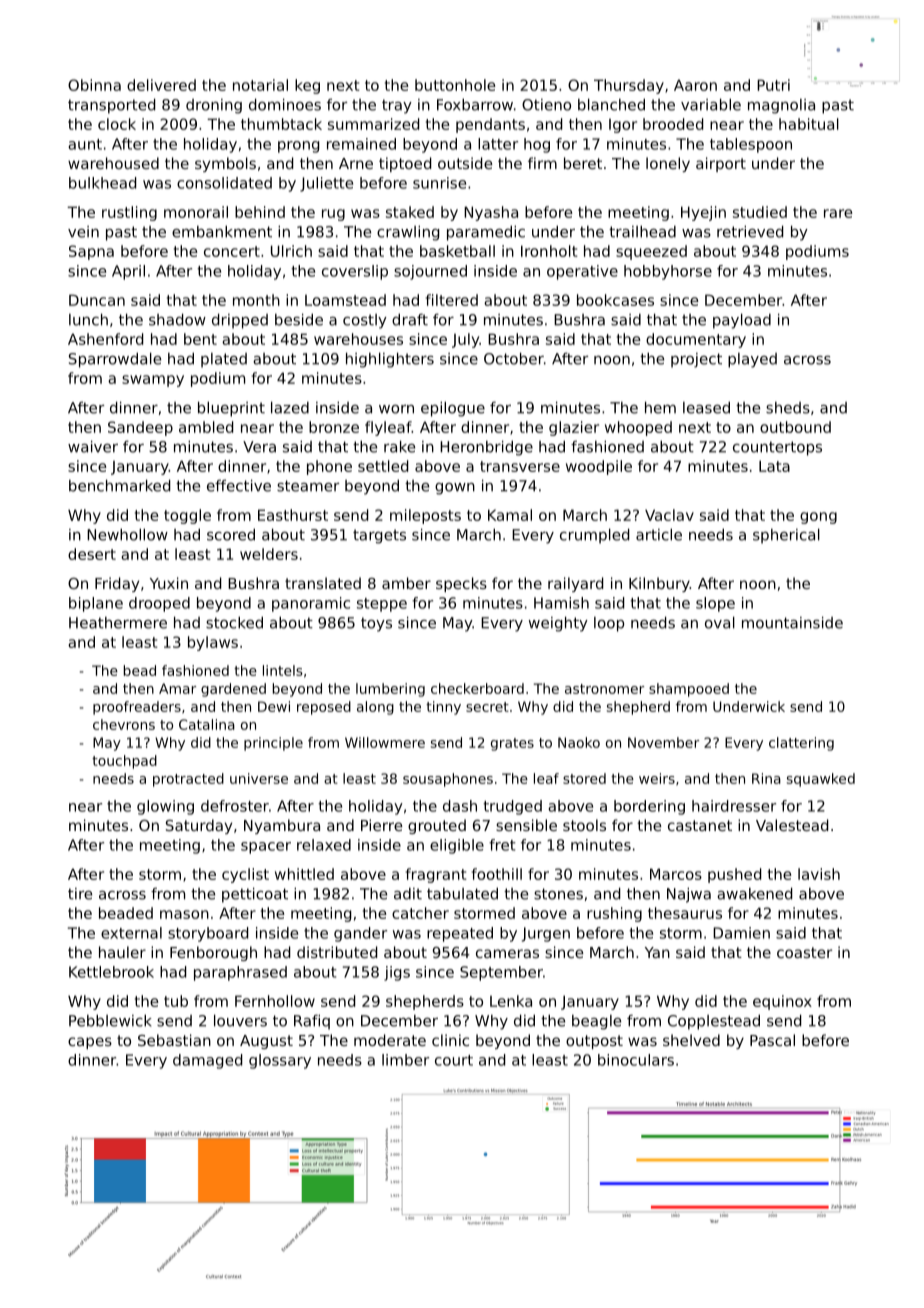 Image resolution: width=924 pixels, height=1308 pixels. Describe the element at coordinates (750, 231) in the document. I see `retrieved` at that location.
